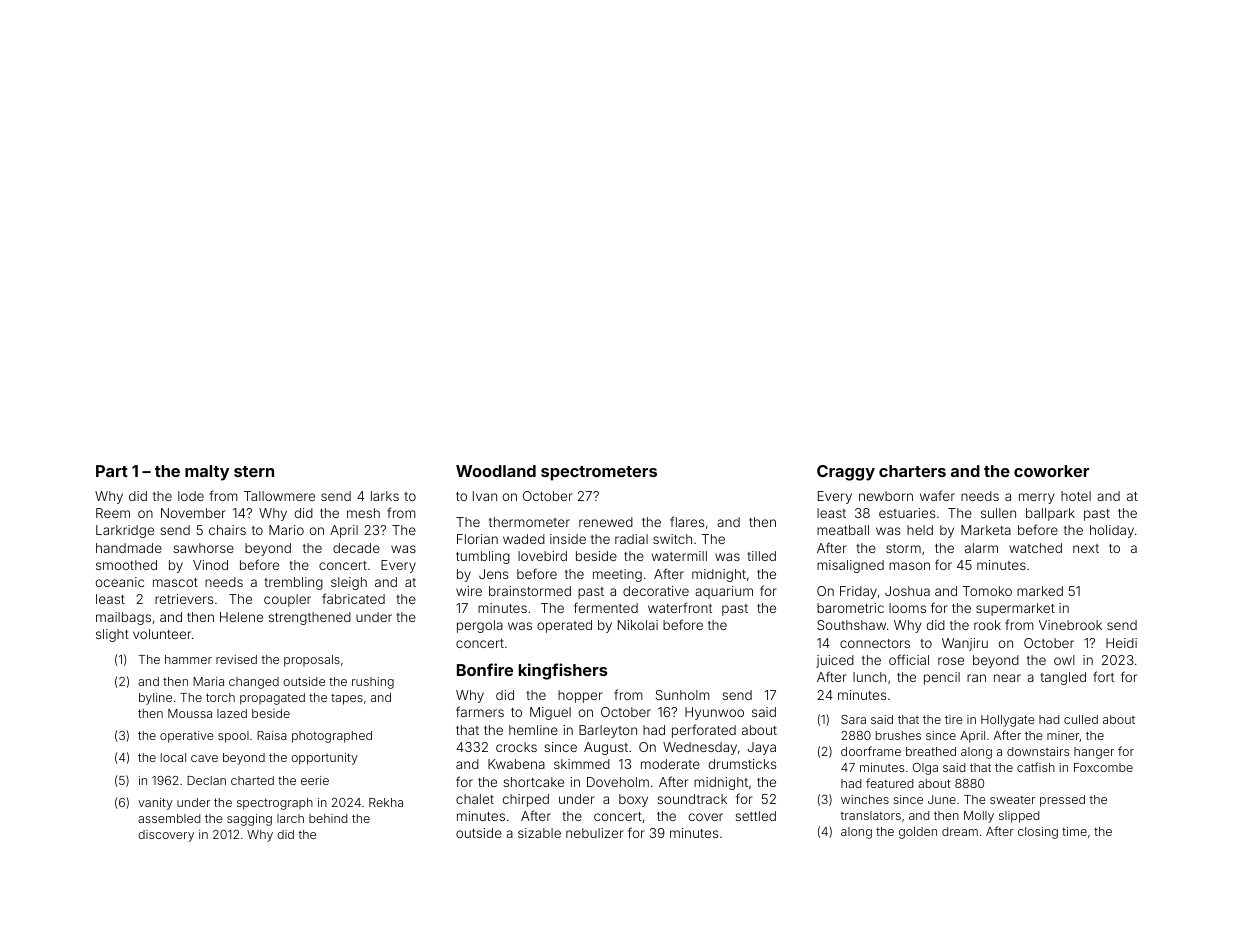  I want to click on photographed, so click(332, 737).
